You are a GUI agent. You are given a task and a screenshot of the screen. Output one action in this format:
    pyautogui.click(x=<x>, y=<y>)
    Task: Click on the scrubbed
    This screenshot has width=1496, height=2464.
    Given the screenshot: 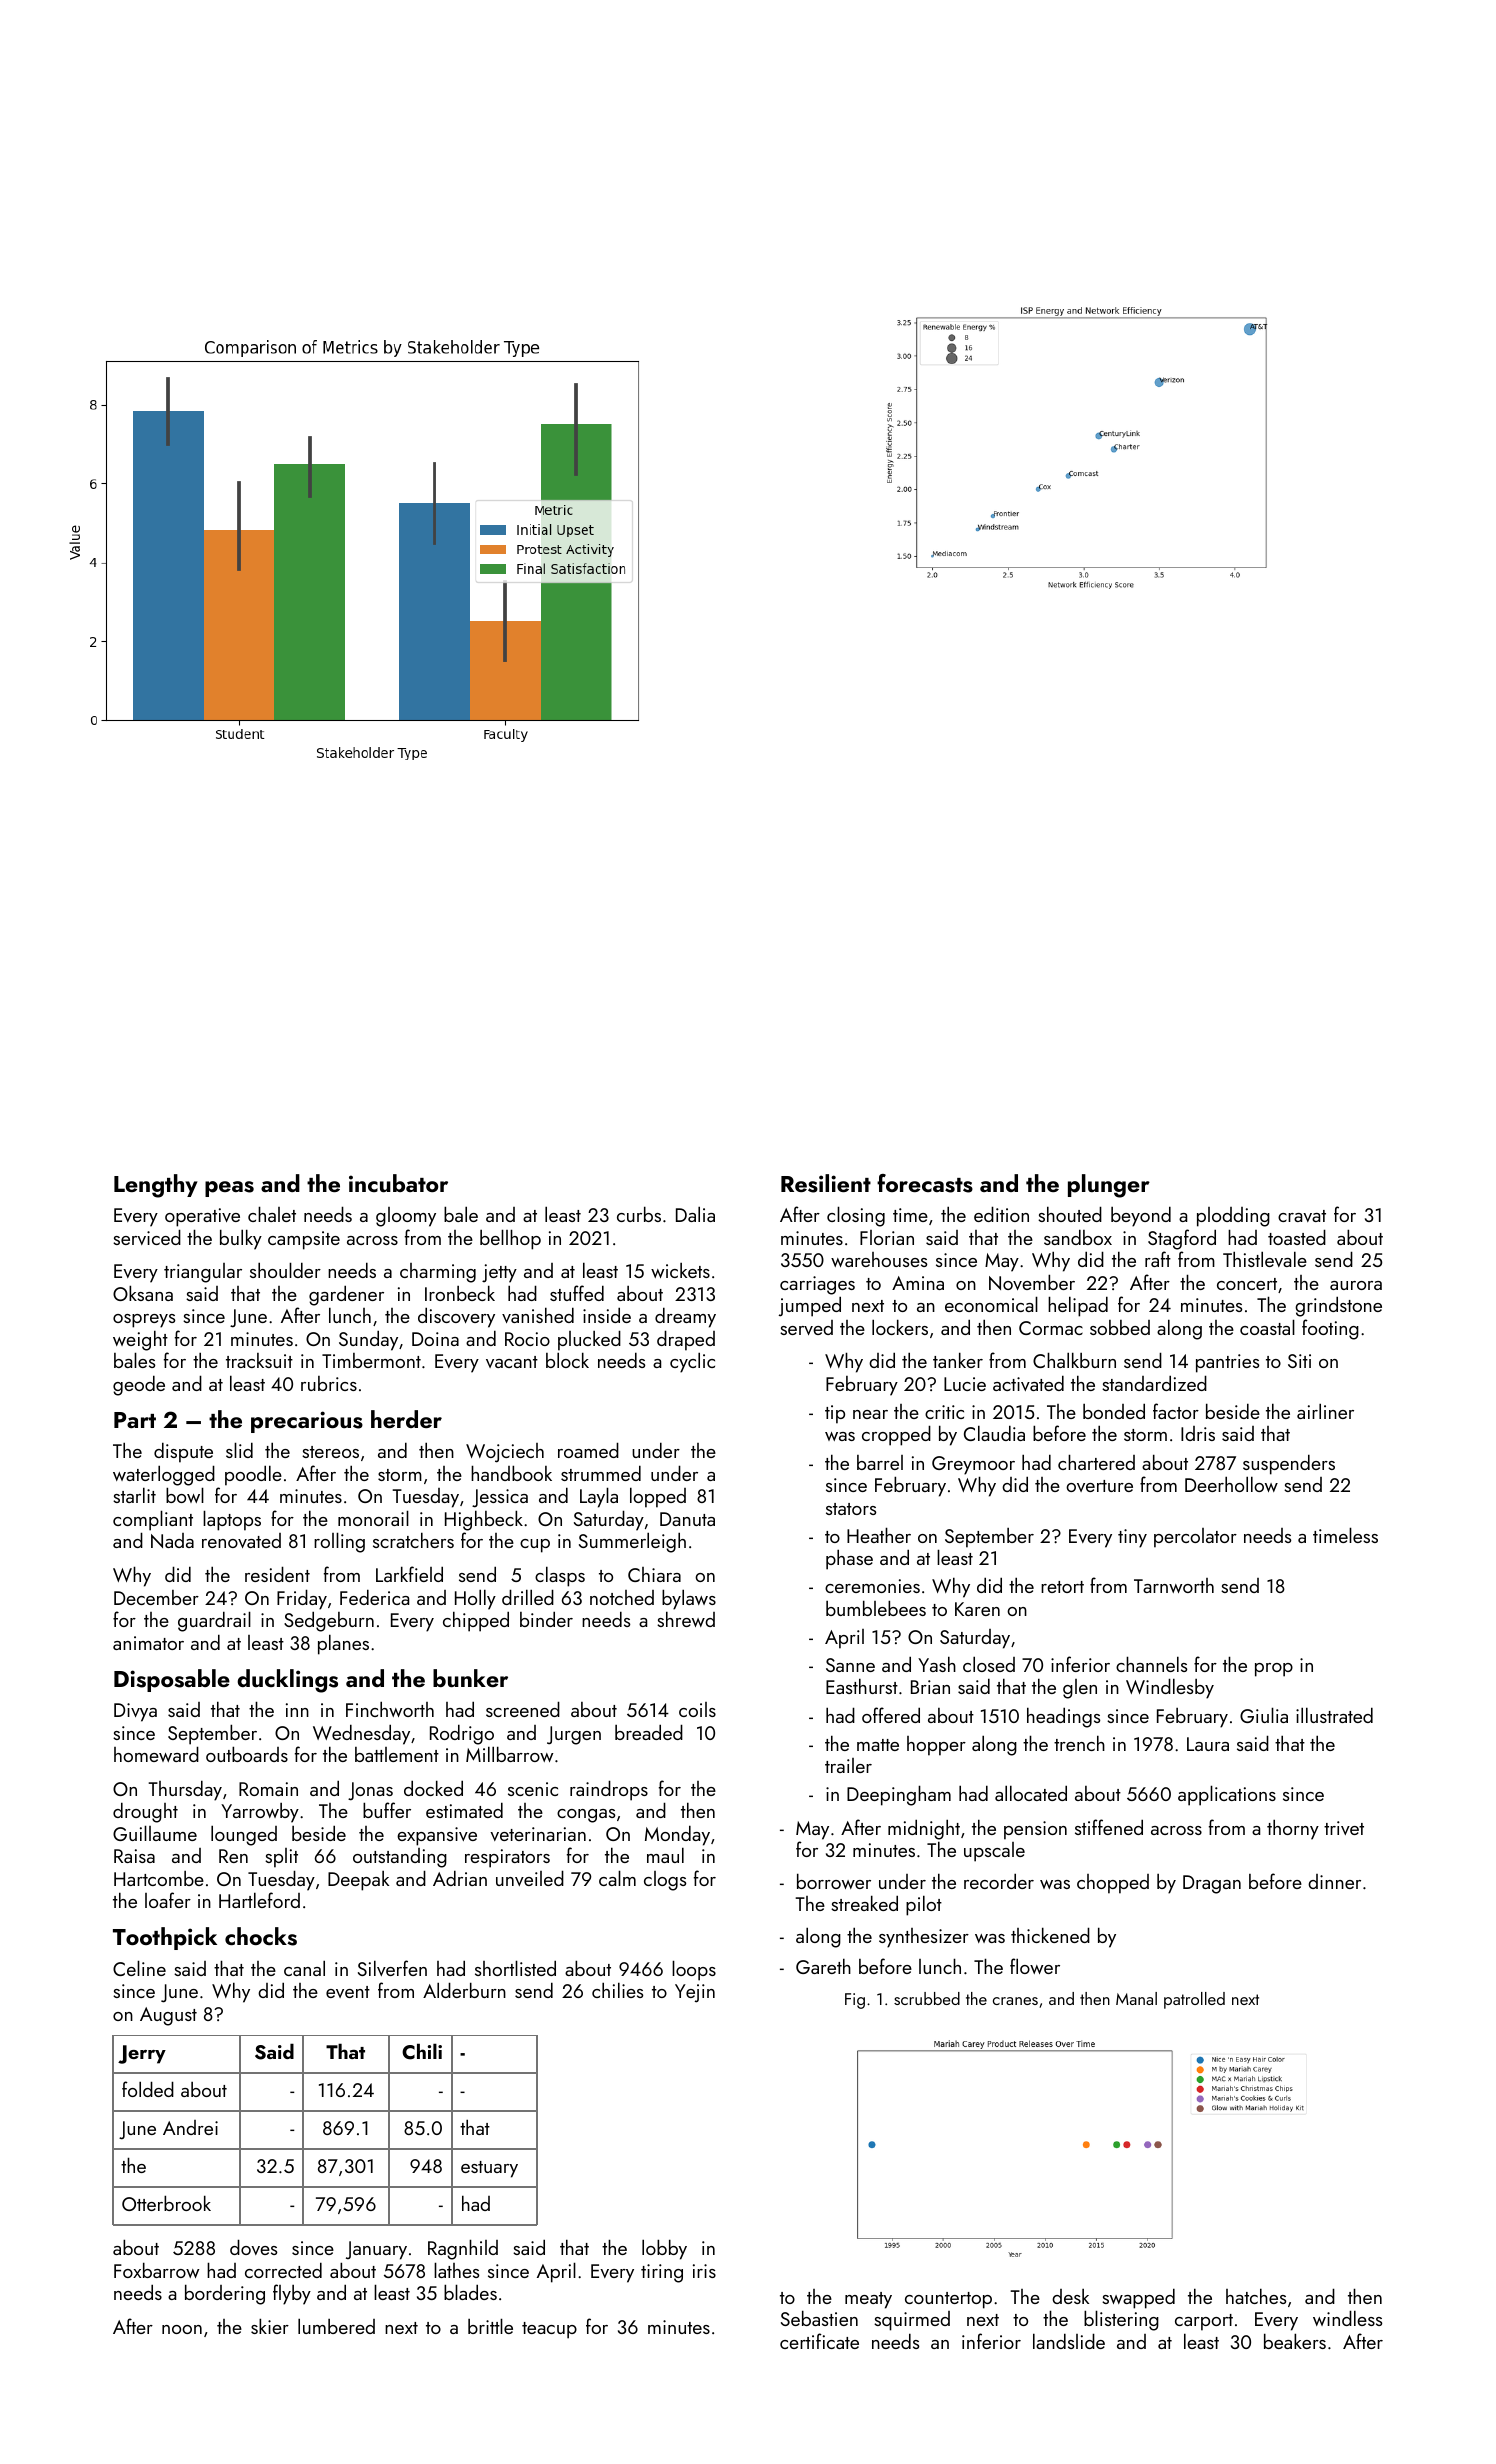 What is the action you would take?
    pyautogui.click(x=927, y=1998)
